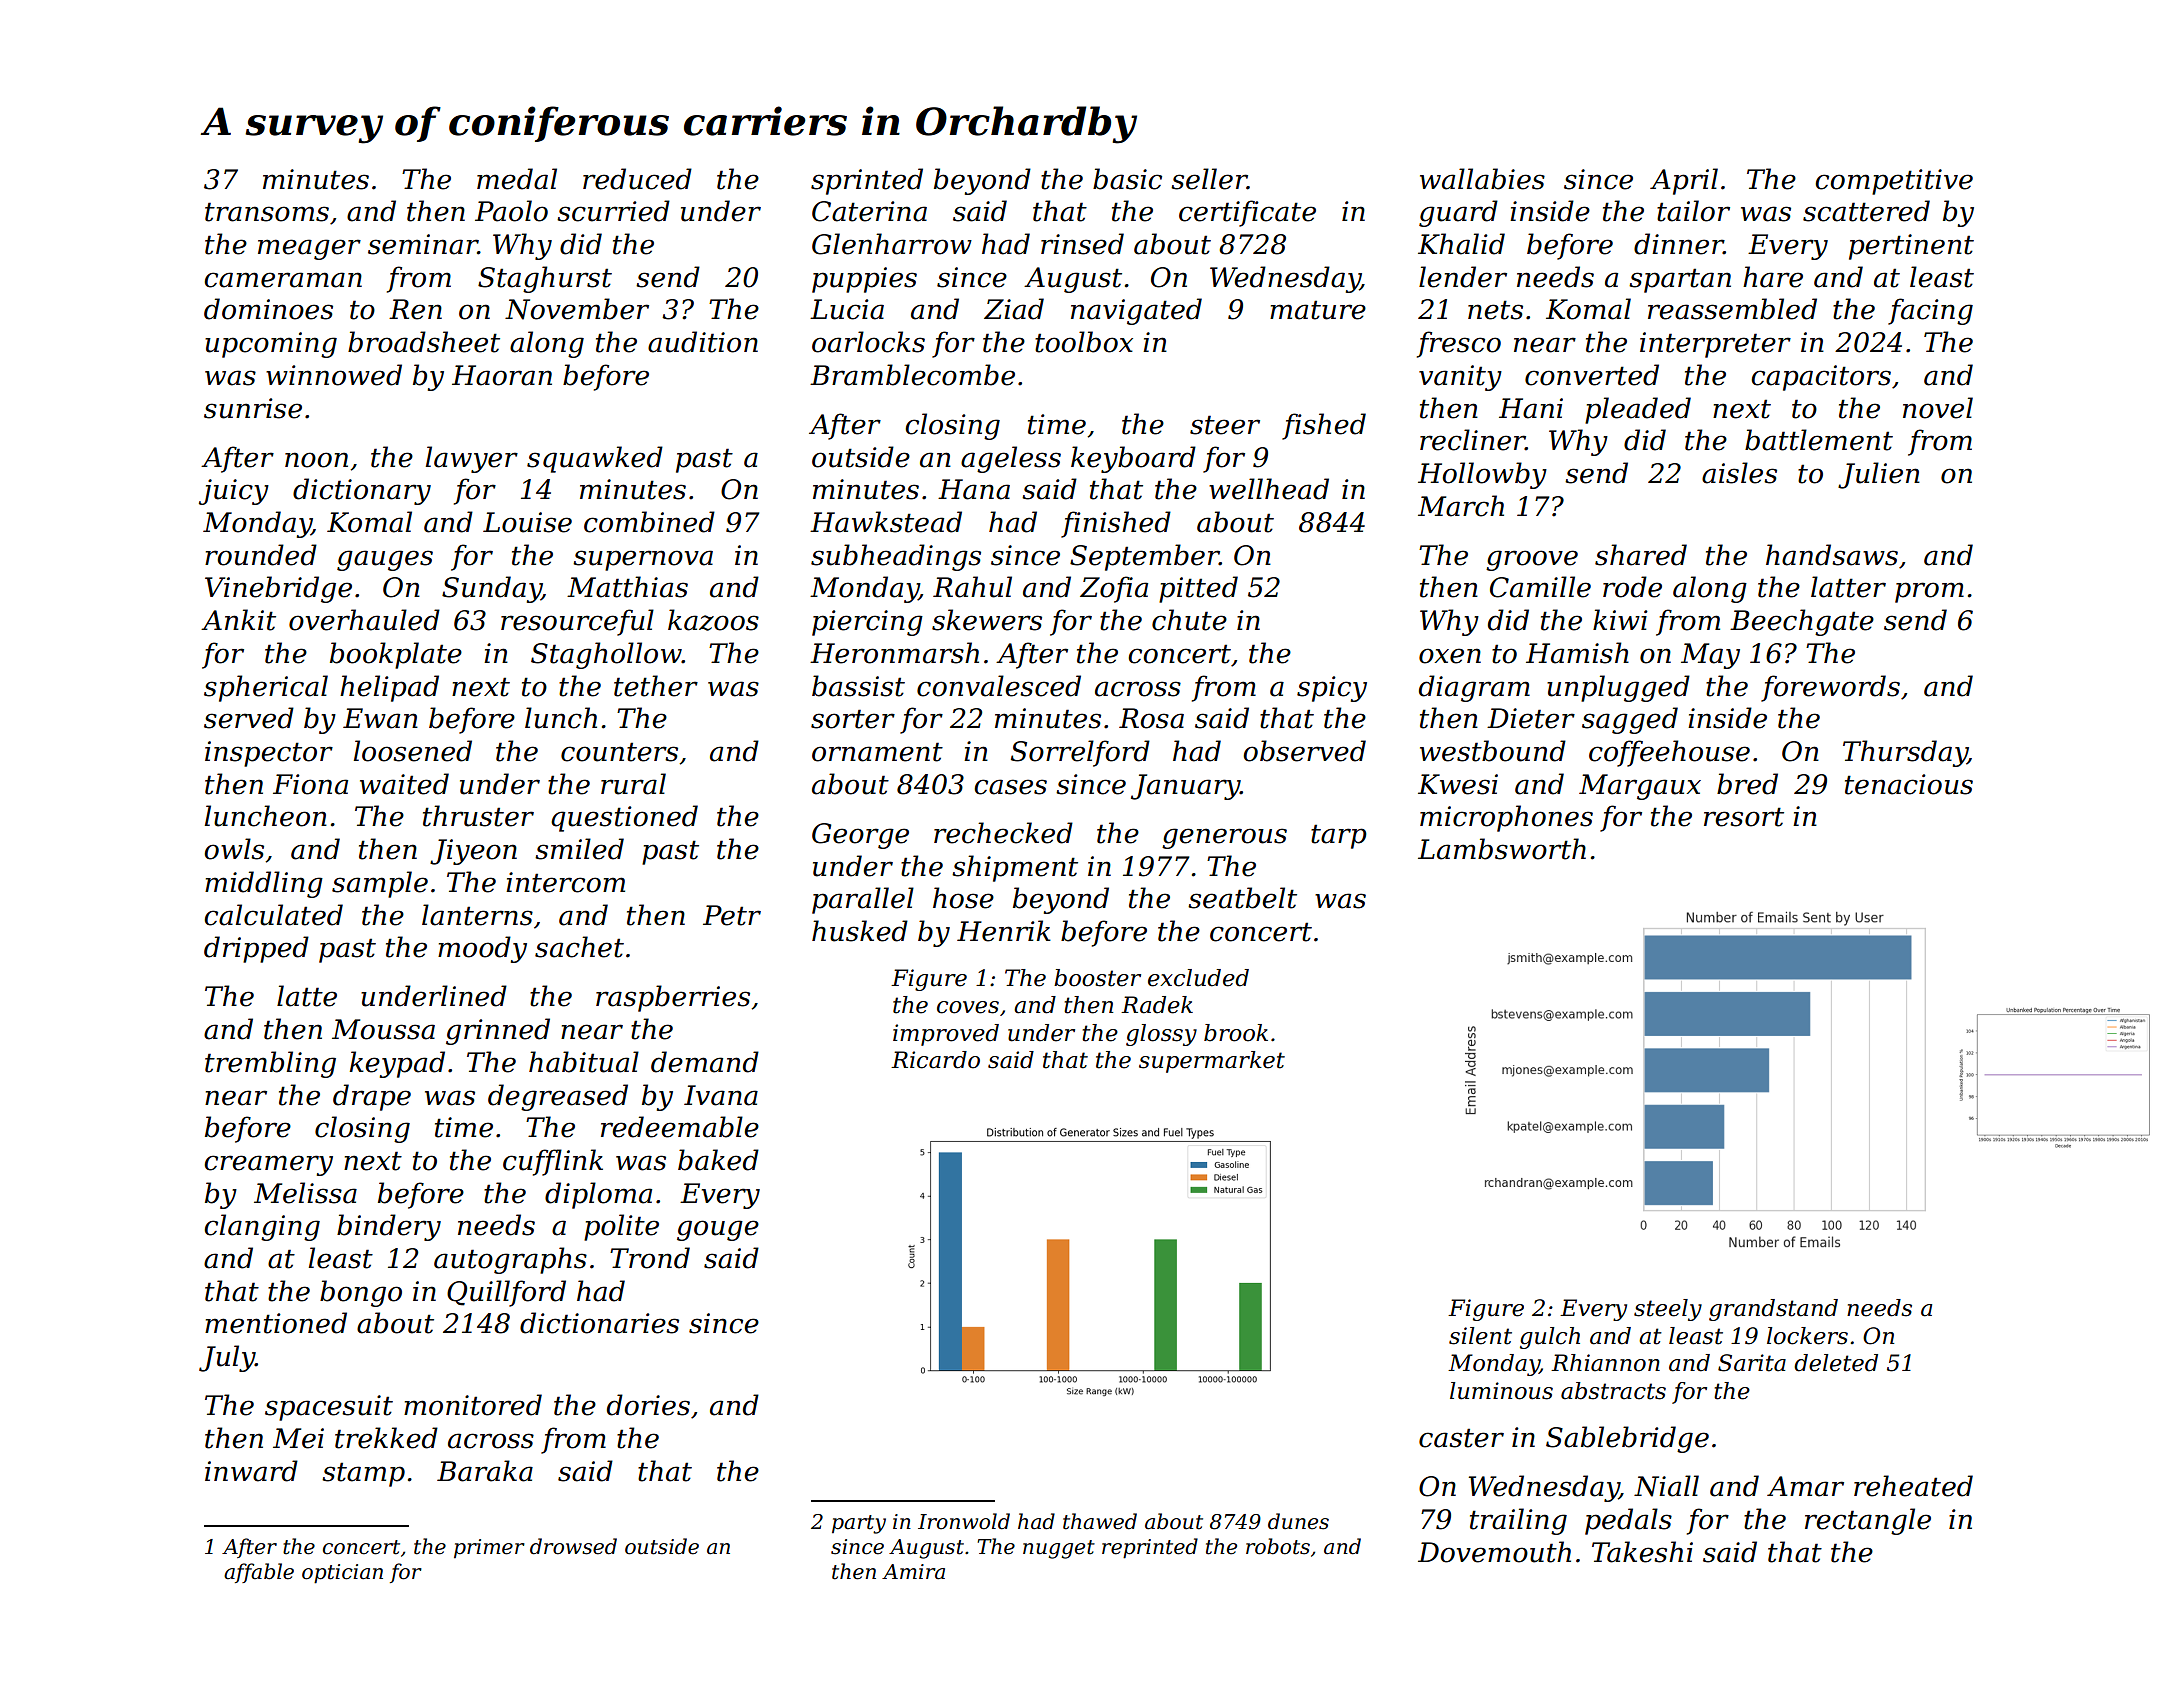 The width and height of the image is (2178, 1683). What do you see at coordinates (1482, 475) in the image?
I see `Hollowby` at bounding box center [1482, 475].
